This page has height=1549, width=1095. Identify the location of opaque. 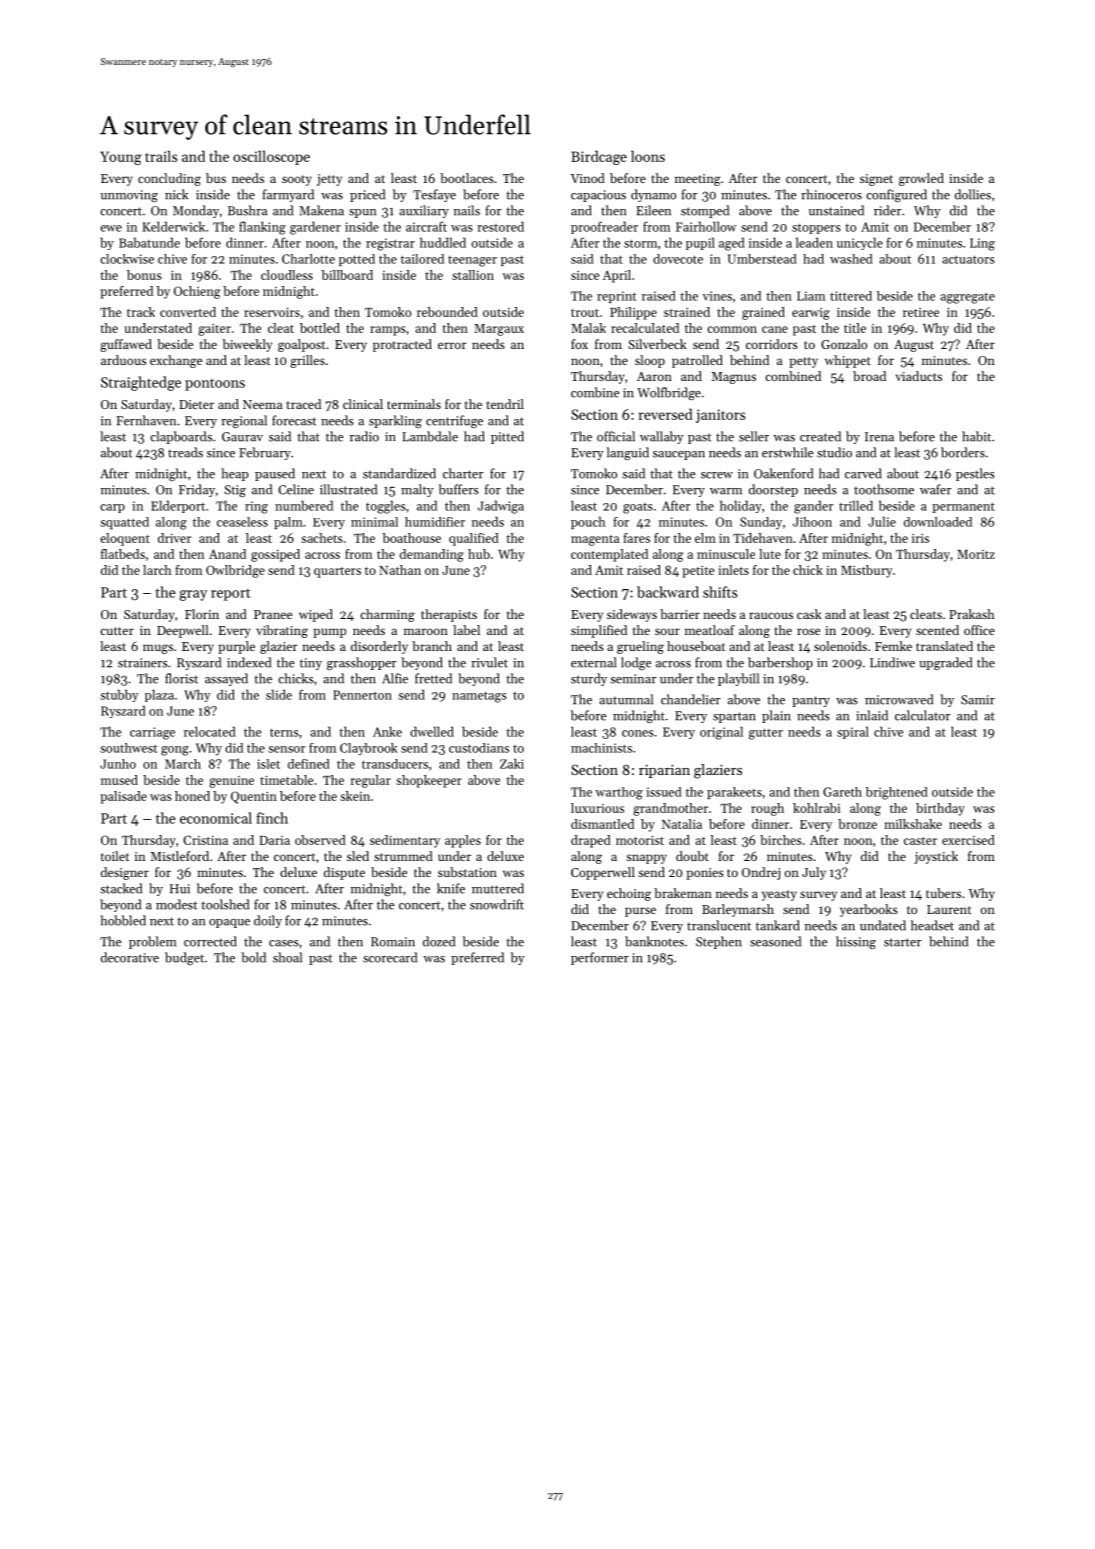
(229, 923).
